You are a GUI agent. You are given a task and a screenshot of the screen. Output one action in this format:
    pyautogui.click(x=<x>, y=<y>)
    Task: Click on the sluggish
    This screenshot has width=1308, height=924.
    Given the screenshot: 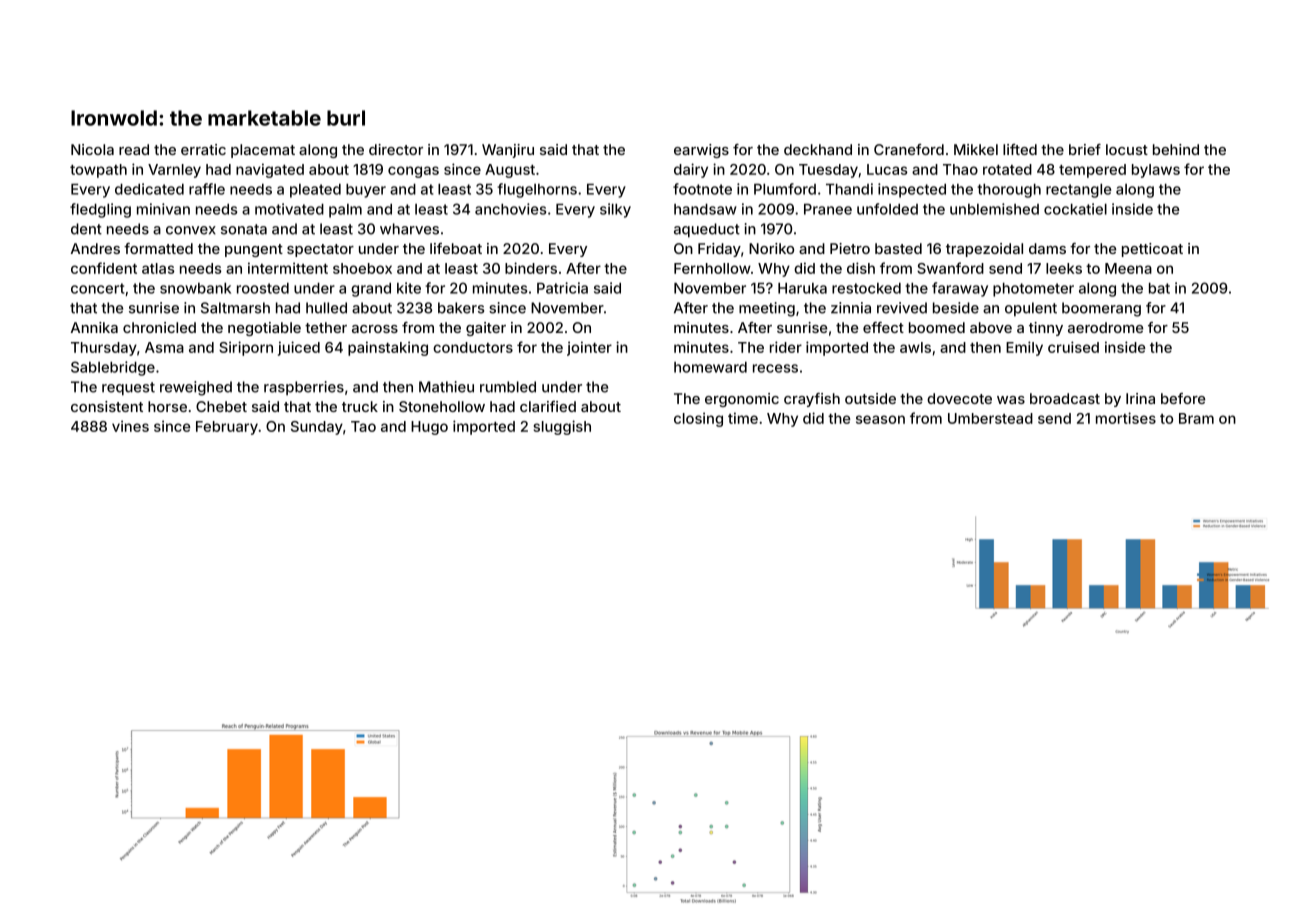 What is the action you would take?
    pyautogui.click(x=562, y=427)
